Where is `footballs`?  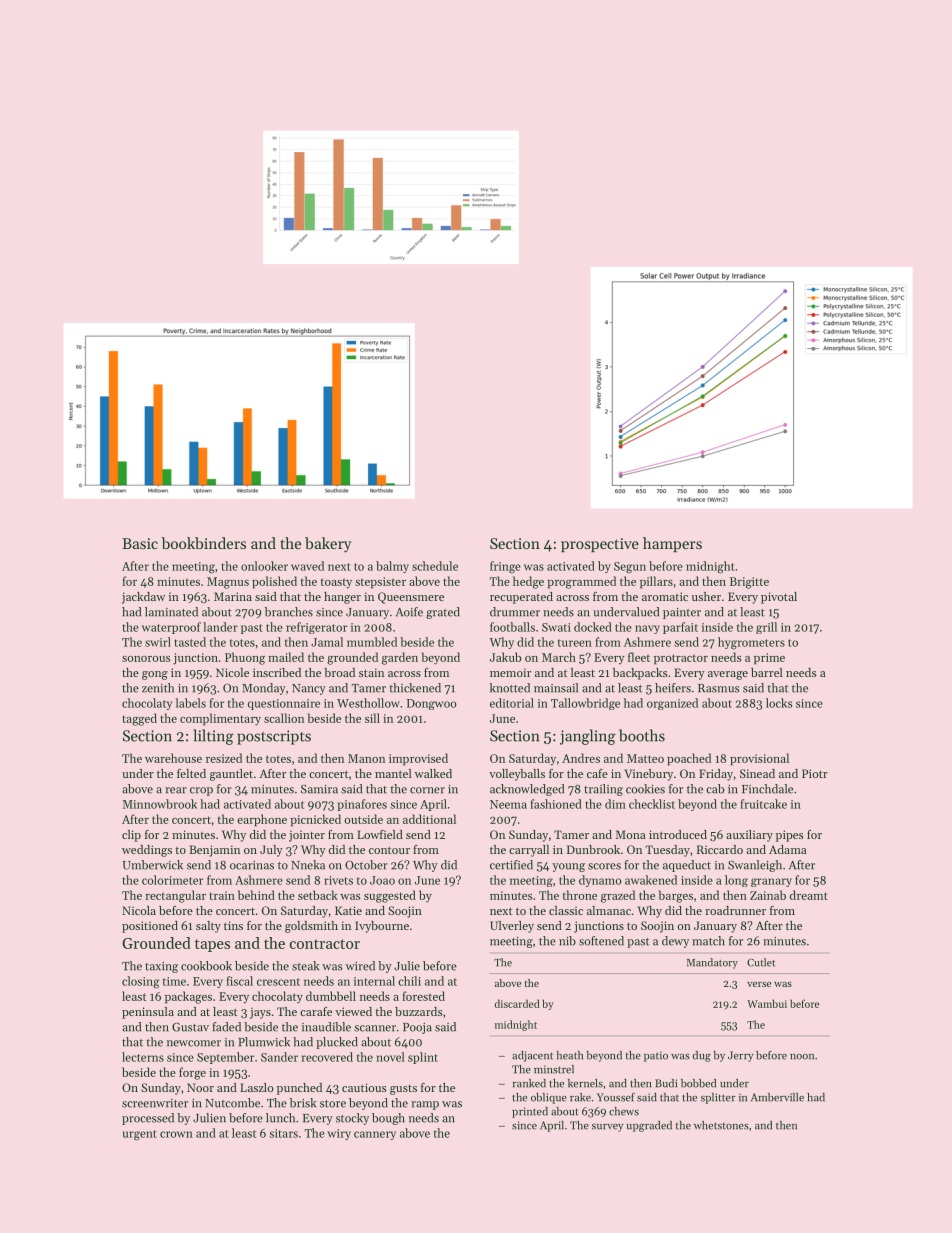
footballs is located at coordinates (512, 627).
